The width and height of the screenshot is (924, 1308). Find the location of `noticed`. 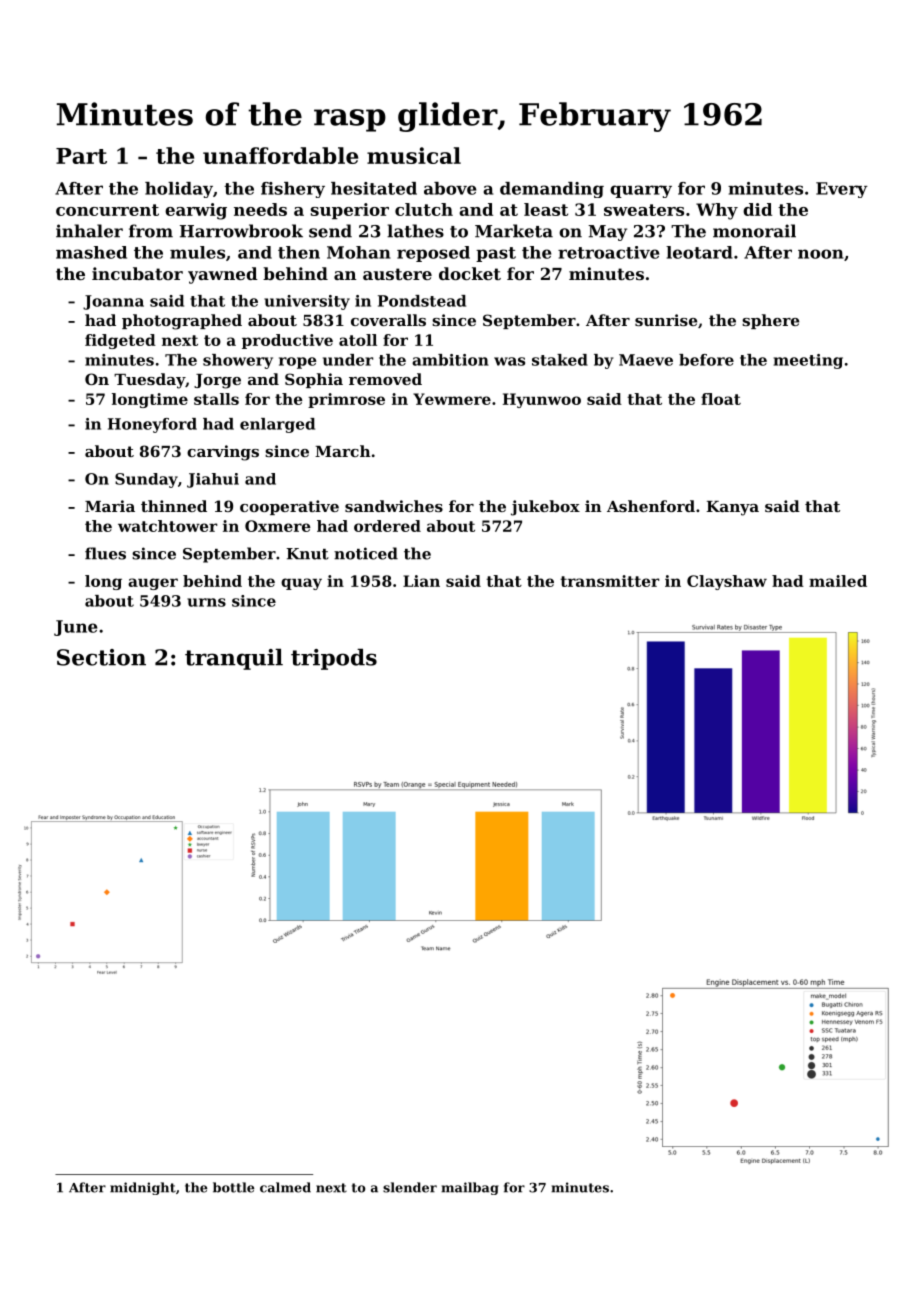

noticed is located at coordinates (366, 553).
